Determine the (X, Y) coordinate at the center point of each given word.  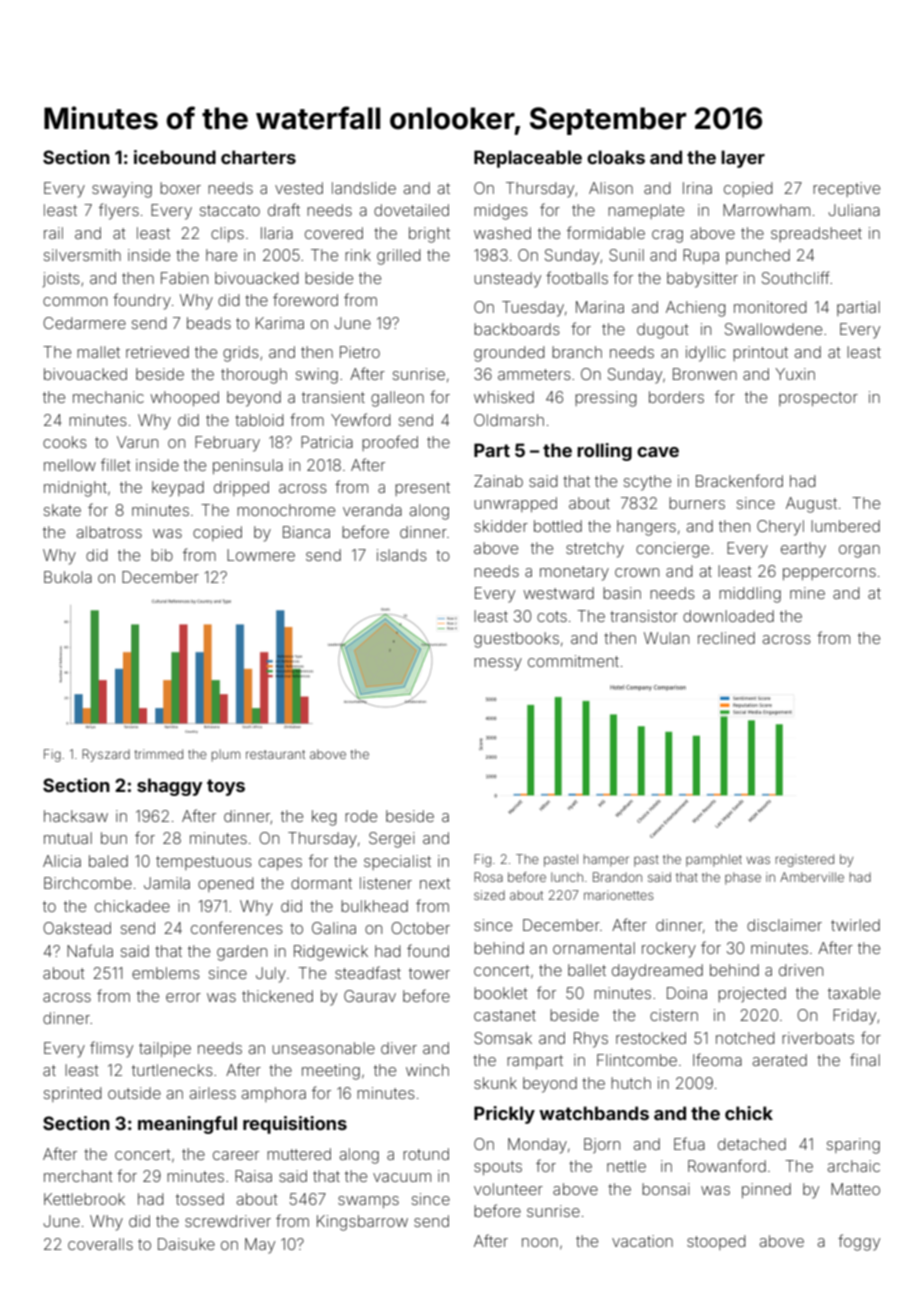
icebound (175, 157)
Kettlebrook (84, 1199)
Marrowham (766, 210)
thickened (277, 996)
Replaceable (528, 159)
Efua (689, 1143)
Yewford (361, 419)
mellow (70, 465)
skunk (495, 1083)
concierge (672, 550)
